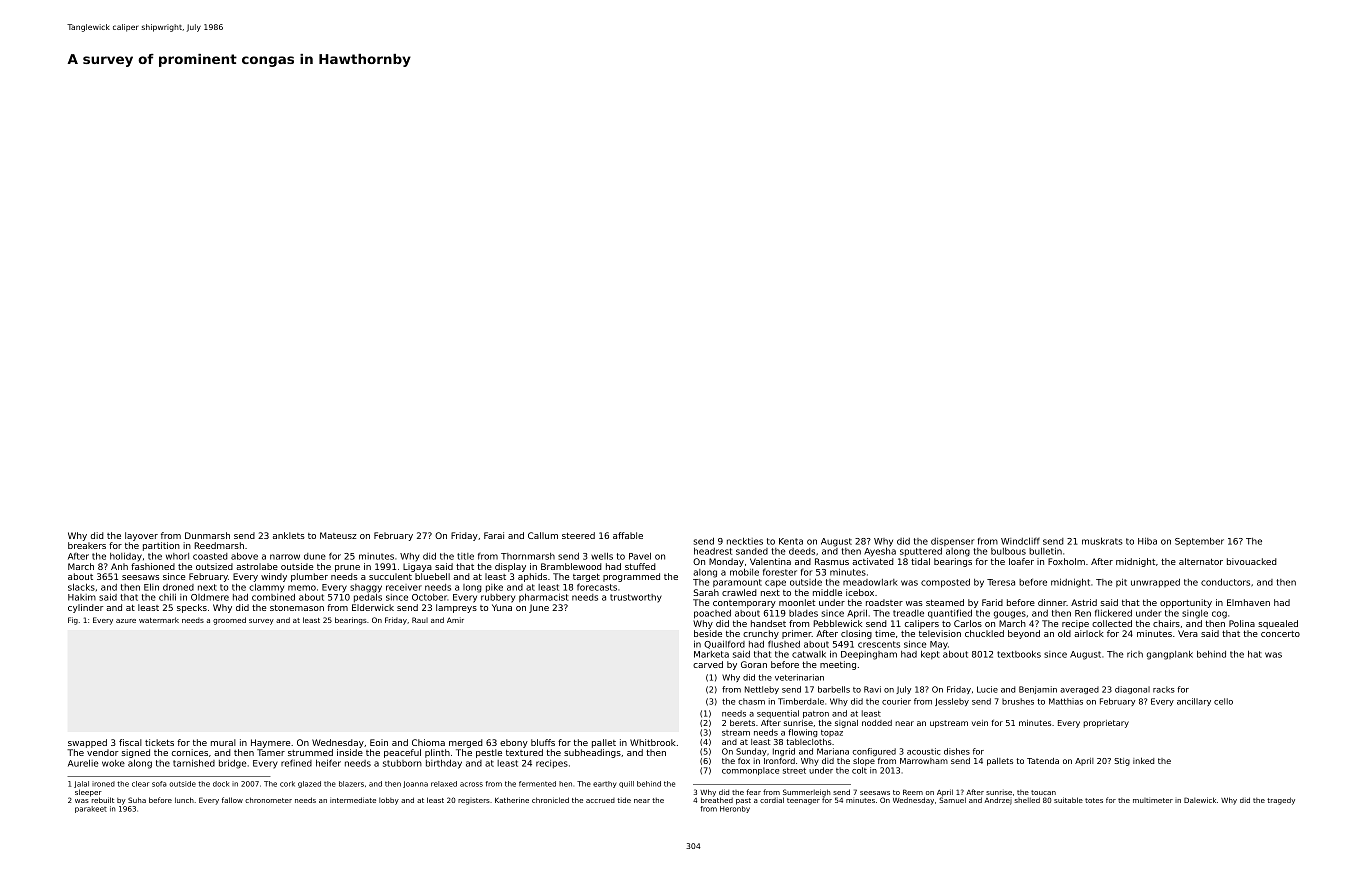 The image size is (1372, 887). I want to click on sequential, so click(778, 714).
